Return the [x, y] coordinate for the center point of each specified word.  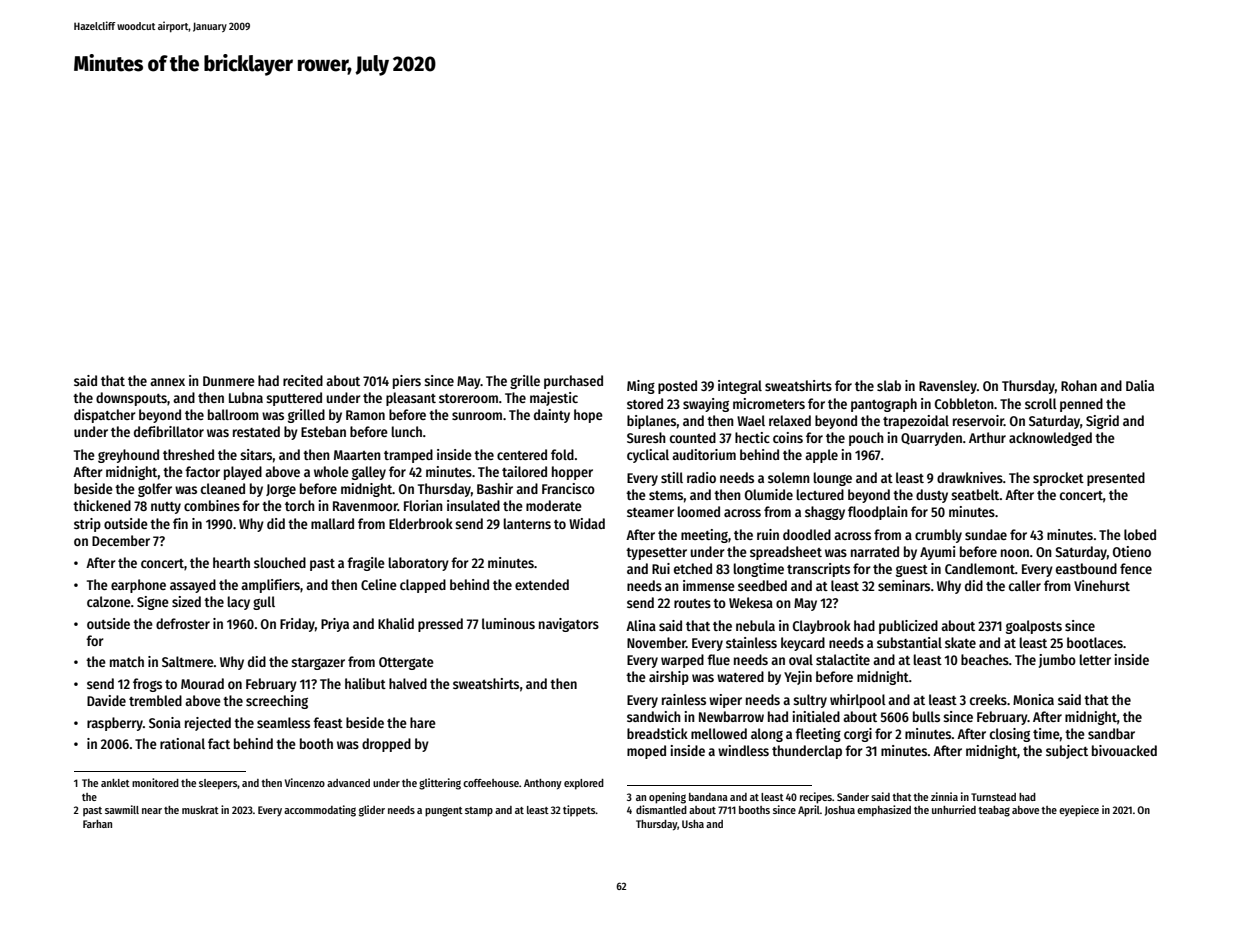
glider [372, 811]
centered [522, 454]
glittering [440, 784]
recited [303, 380]
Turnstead [993, 797]
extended [542, 584]
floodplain [878, 513]
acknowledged [1050, 439]
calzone [109, 601]
